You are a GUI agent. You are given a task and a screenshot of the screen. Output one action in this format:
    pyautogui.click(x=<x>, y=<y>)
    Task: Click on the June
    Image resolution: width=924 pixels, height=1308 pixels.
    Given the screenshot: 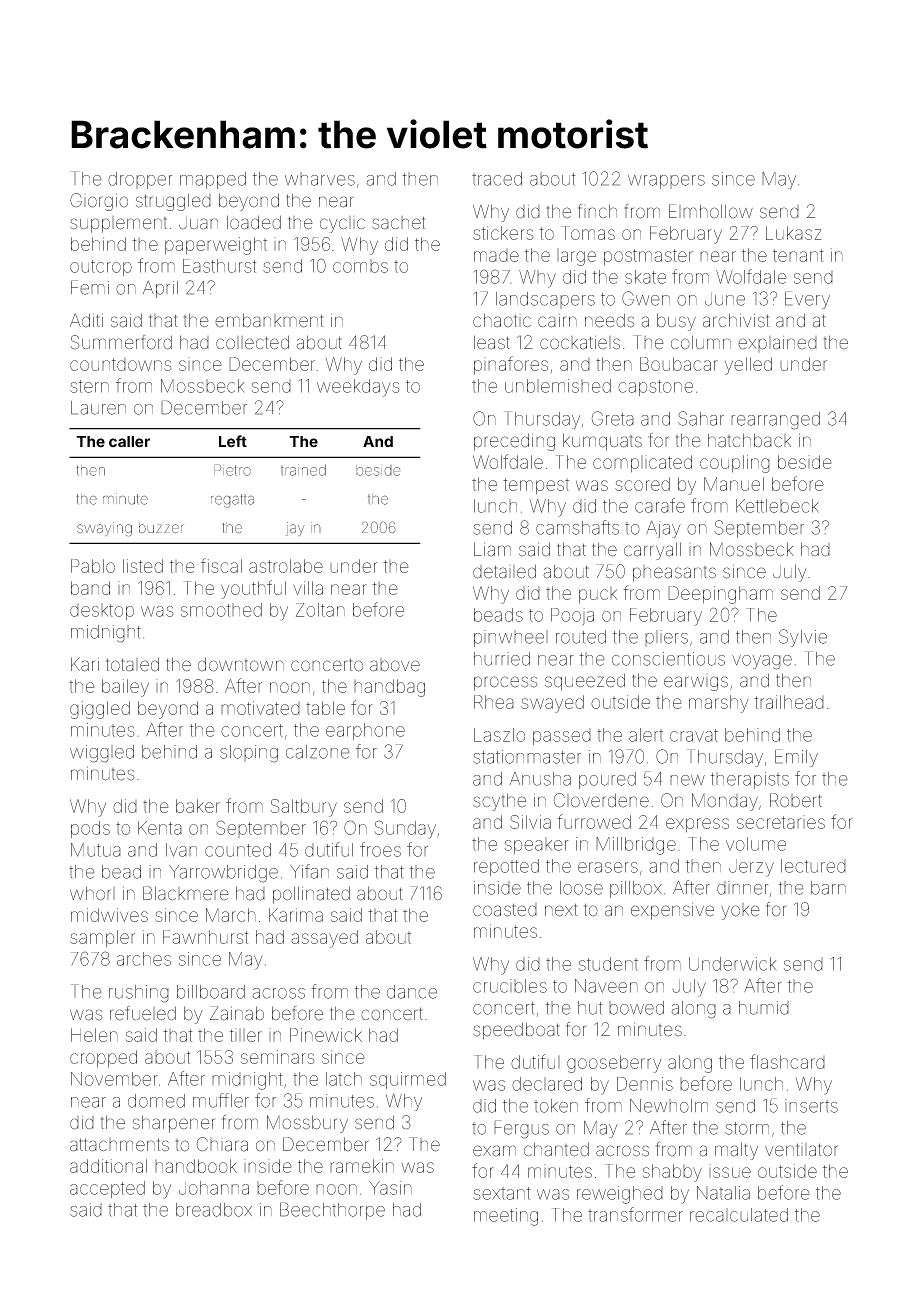 What is the action you would take?
    pyautogui.click(x=725, y=299)
